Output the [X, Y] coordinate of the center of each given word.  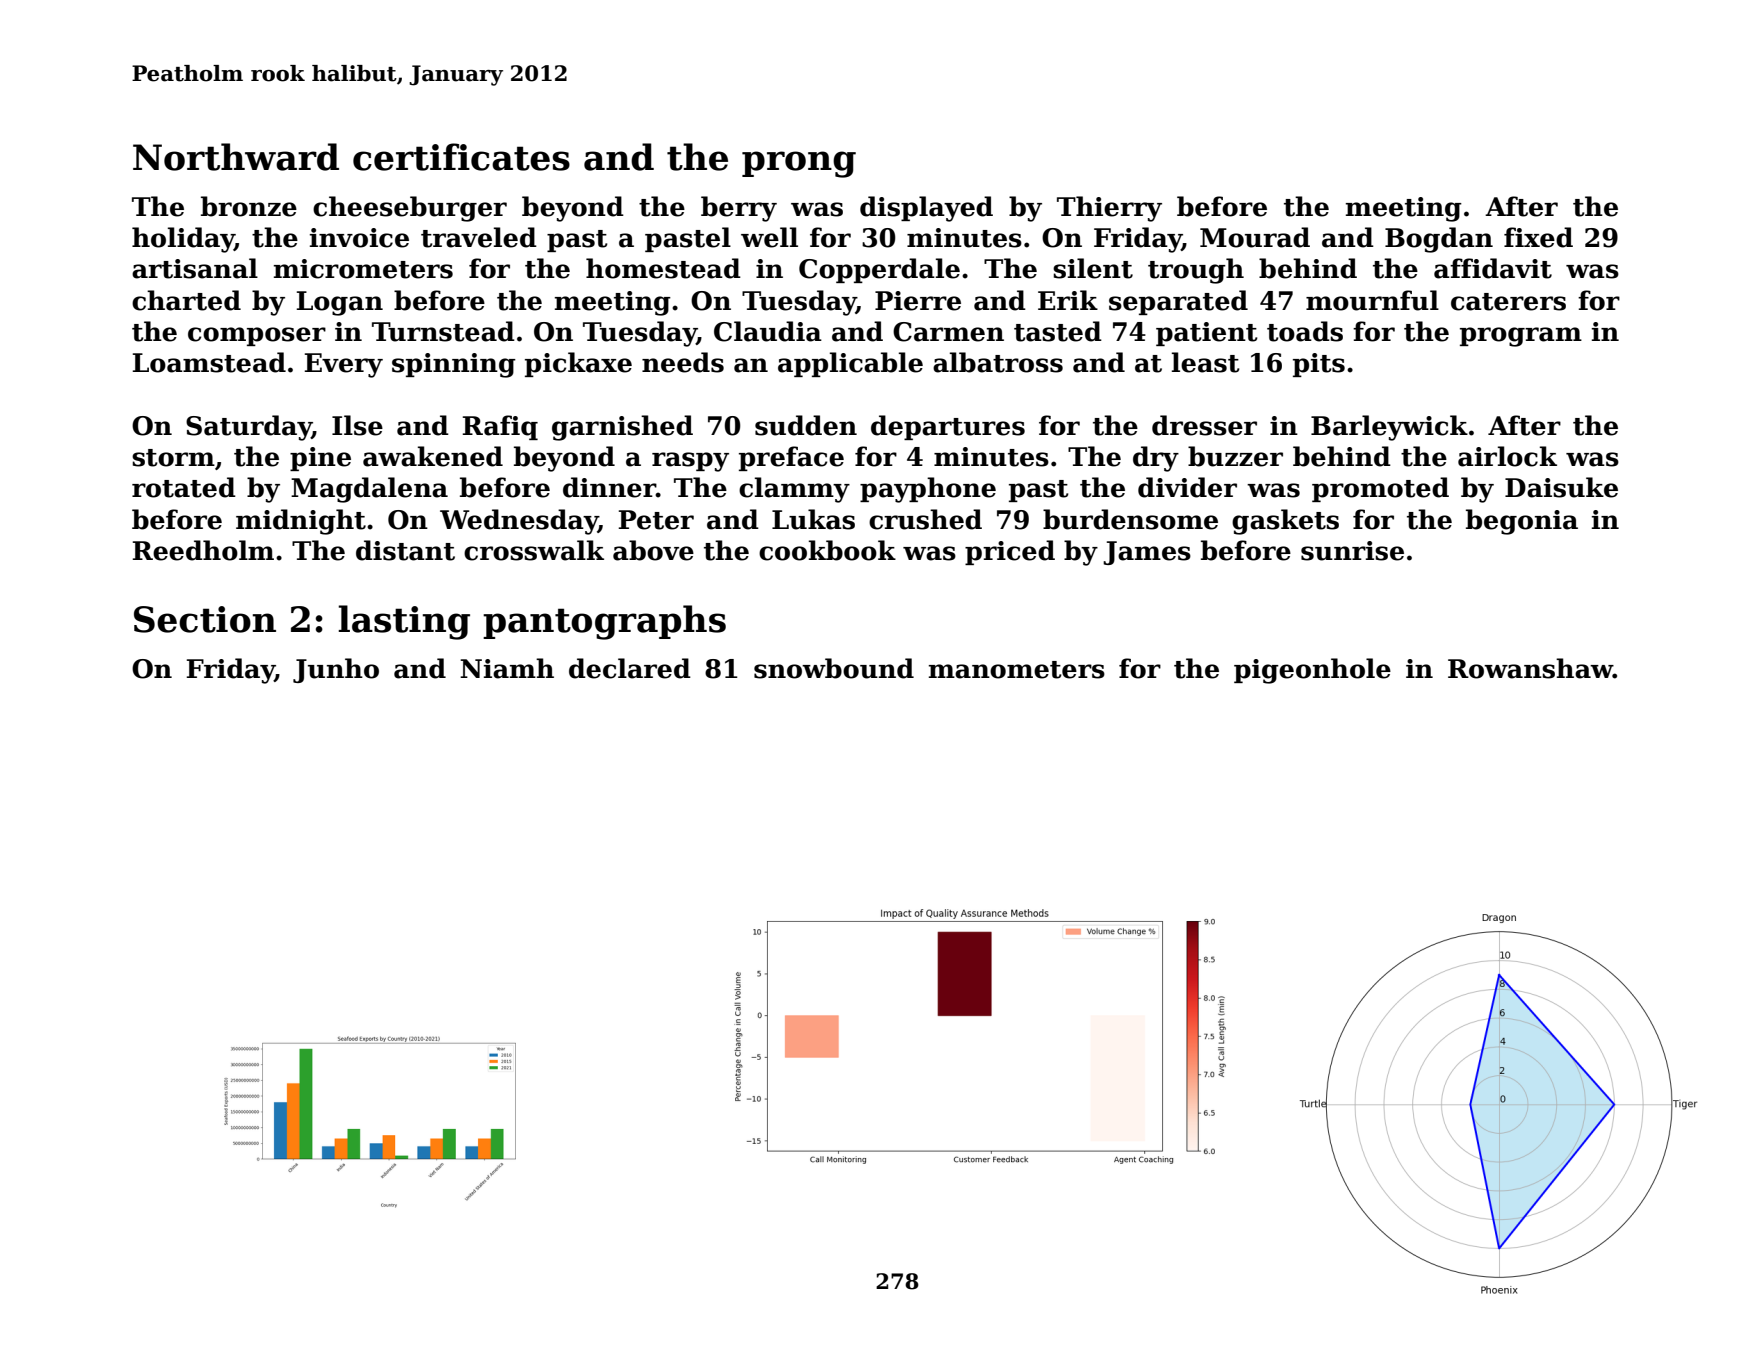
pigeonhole [1312, 671]
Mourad [1255, 237]
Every [344, 365]
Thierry [1109, 209]
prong [799, 164]
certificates [461, 157]
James [1147, 553]
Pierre [918, 301]
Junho [336, 670]
